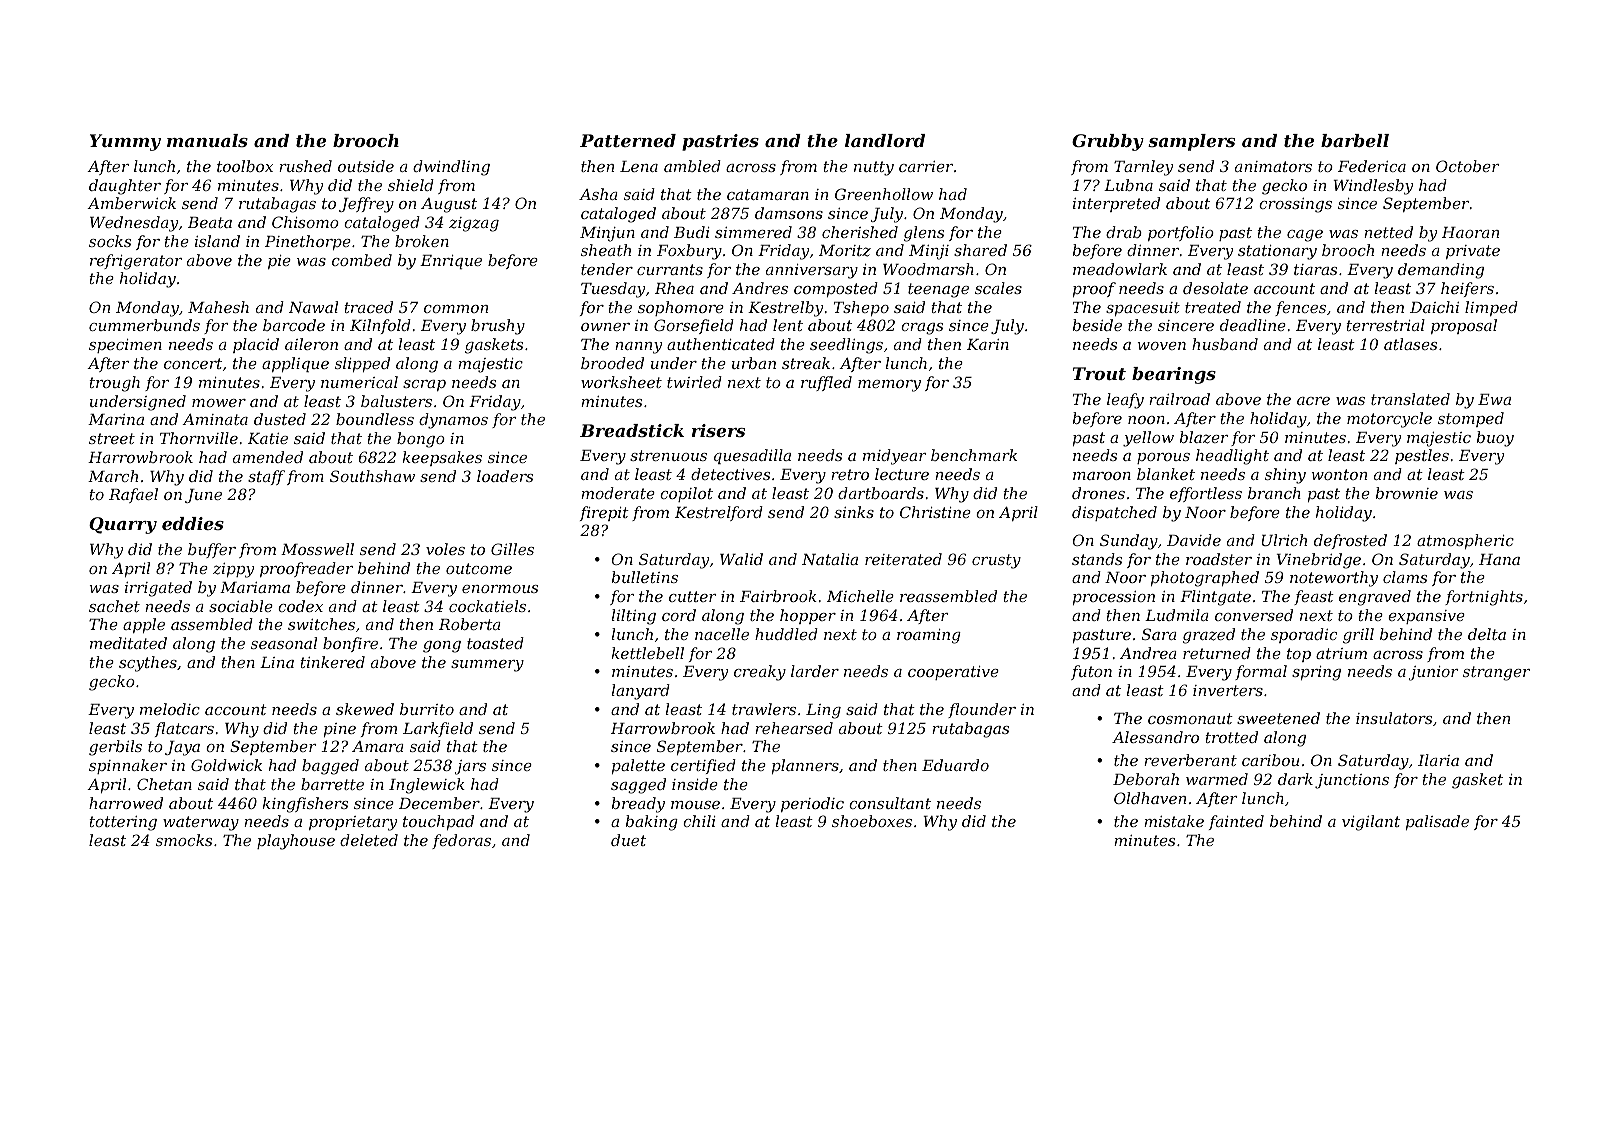  What do you see at coordinates (1231, 737) in the screenshot?
I see `trotted` at bounding box center [1231, 737].
